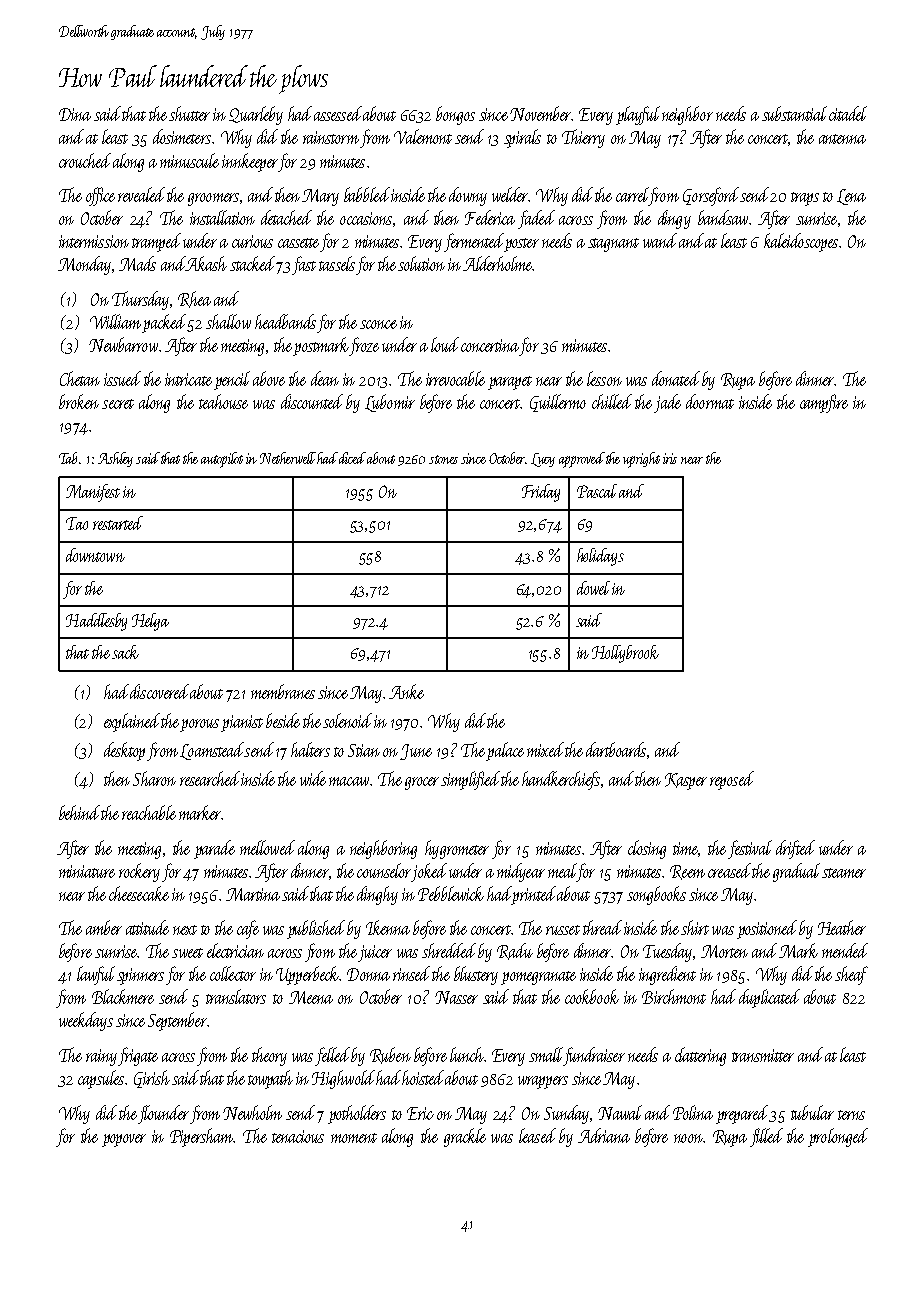 The image size is (924, 1311). Describe the element at coordinates (421, 263) in the image. I see `solution` at that location.
